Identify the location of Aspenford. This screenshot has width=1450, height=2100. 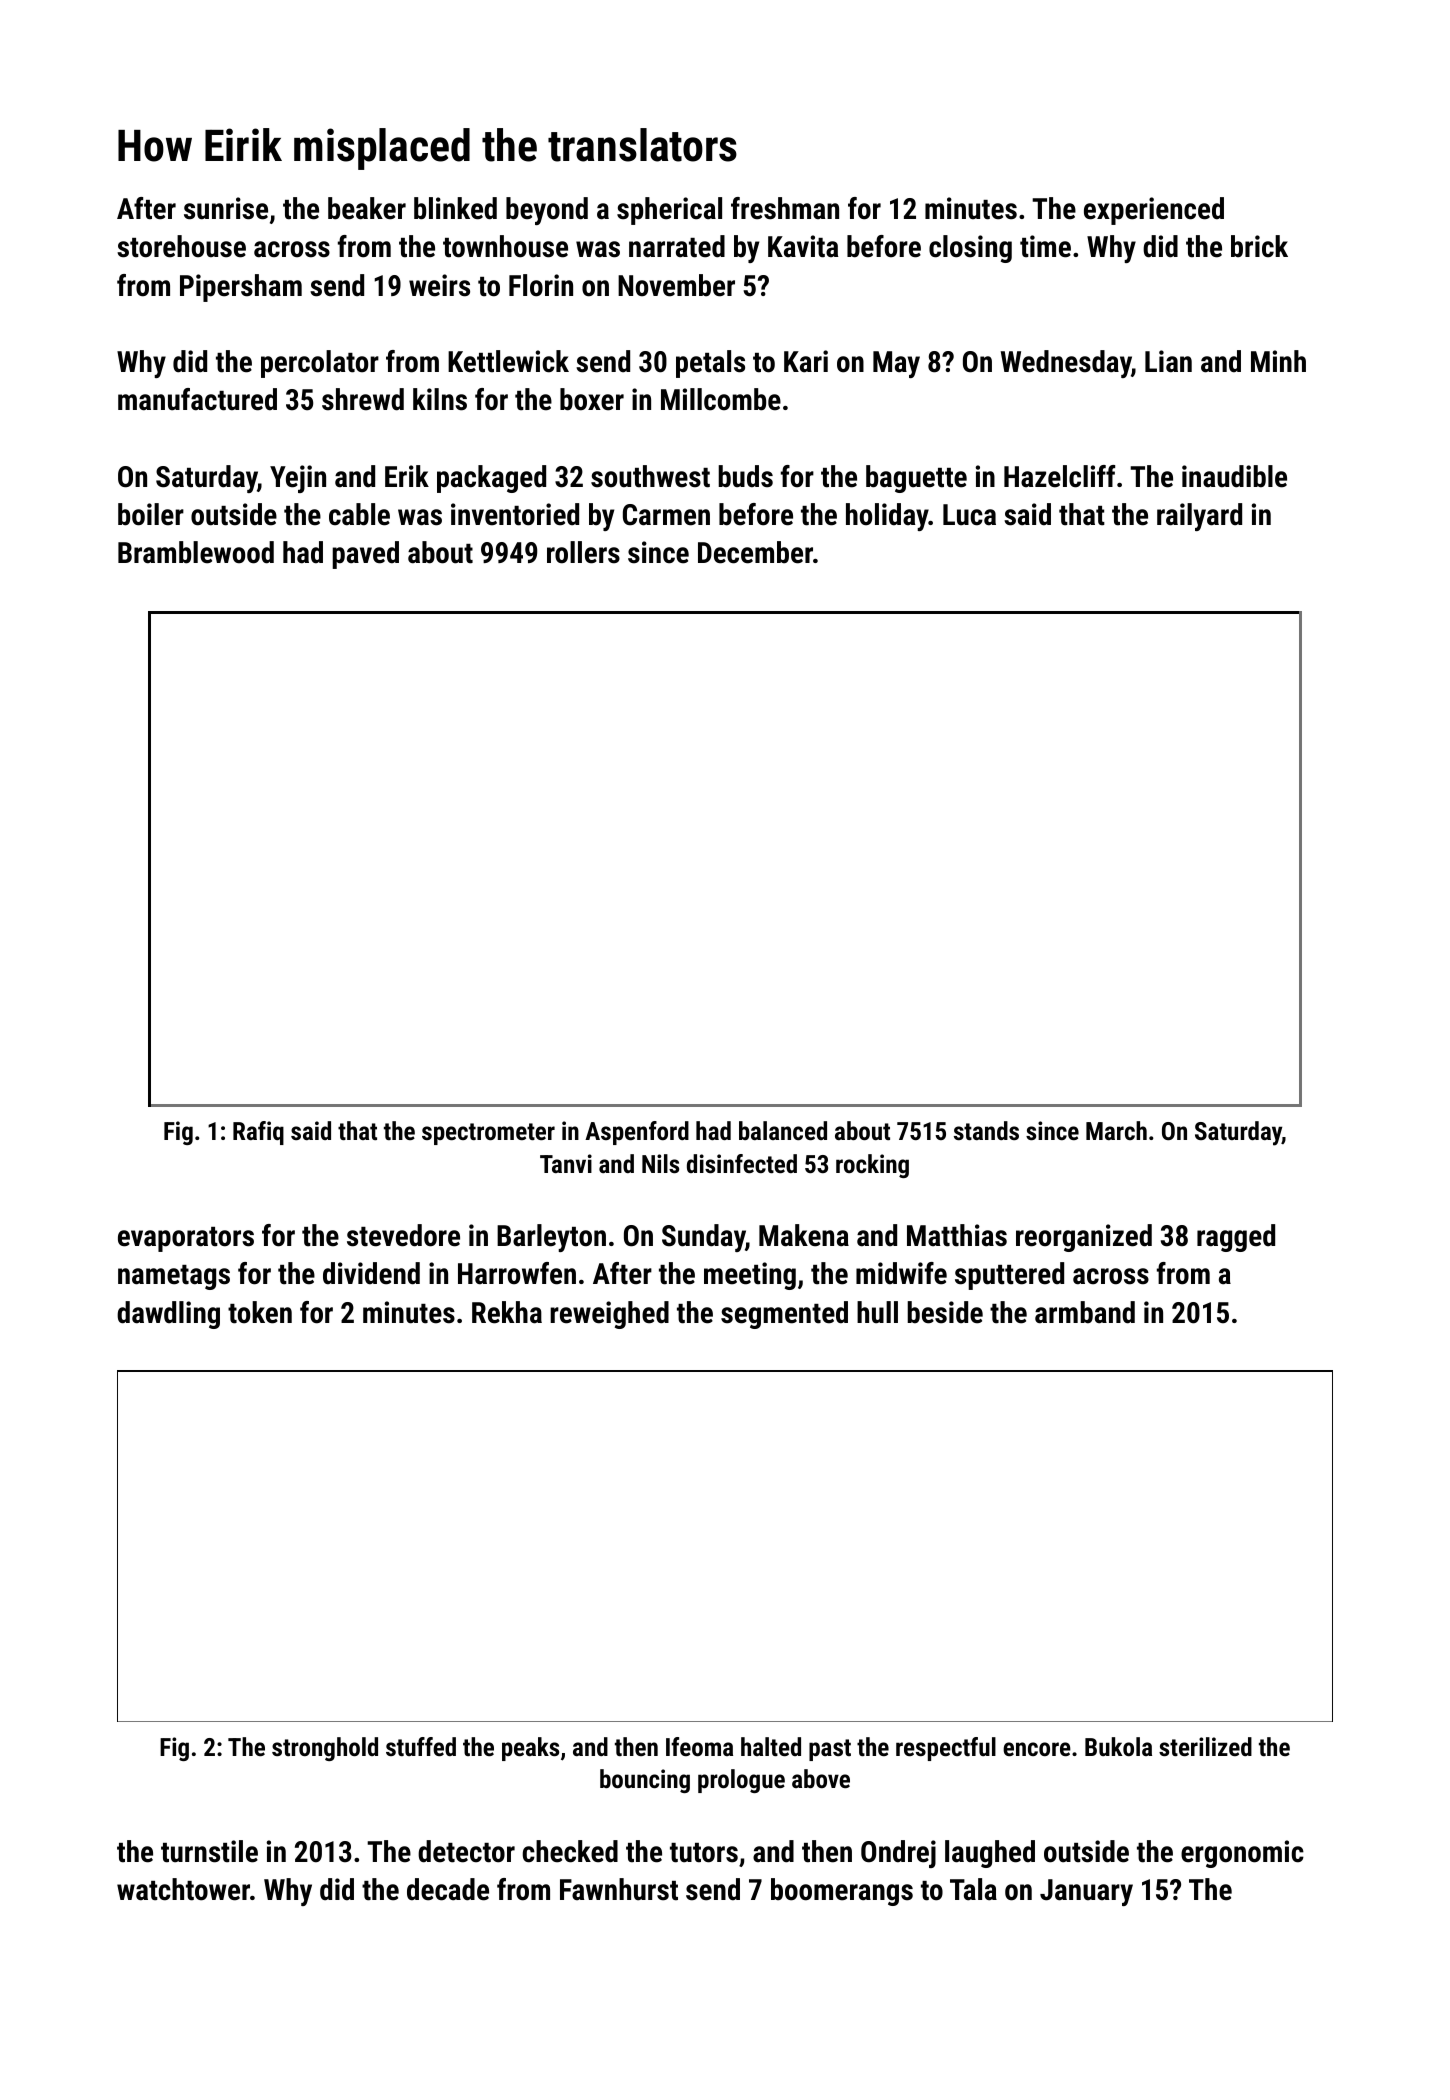
(637, 1133).
